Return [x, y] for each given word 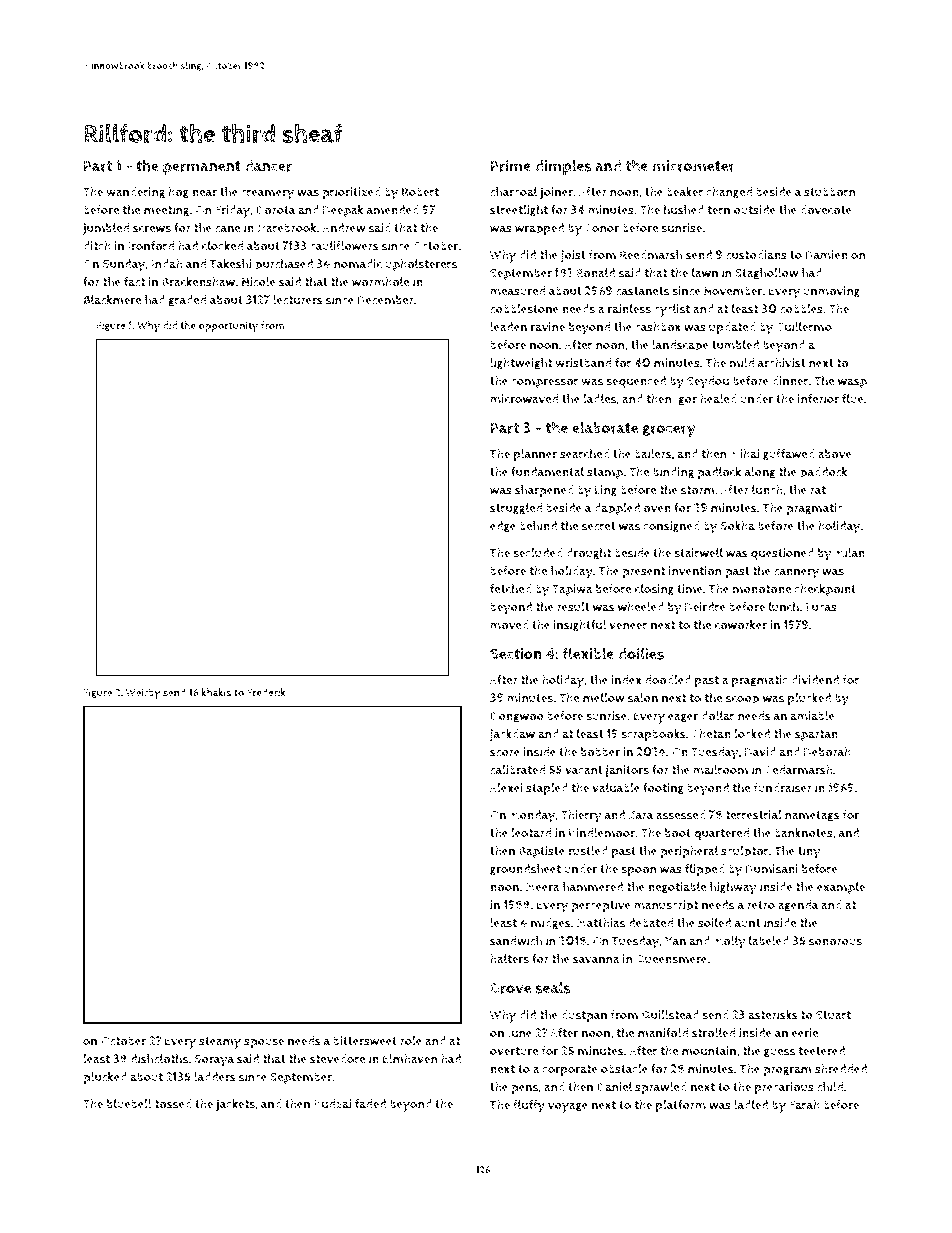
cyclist [672, 310]
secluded [538, 553]
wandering [136, 193]
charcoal [513, 192]
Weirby [143, 693]
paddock [823, 473]
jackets [235, 1105]
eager [683, 718]
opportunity [228, 326]
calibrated [517, 770]
